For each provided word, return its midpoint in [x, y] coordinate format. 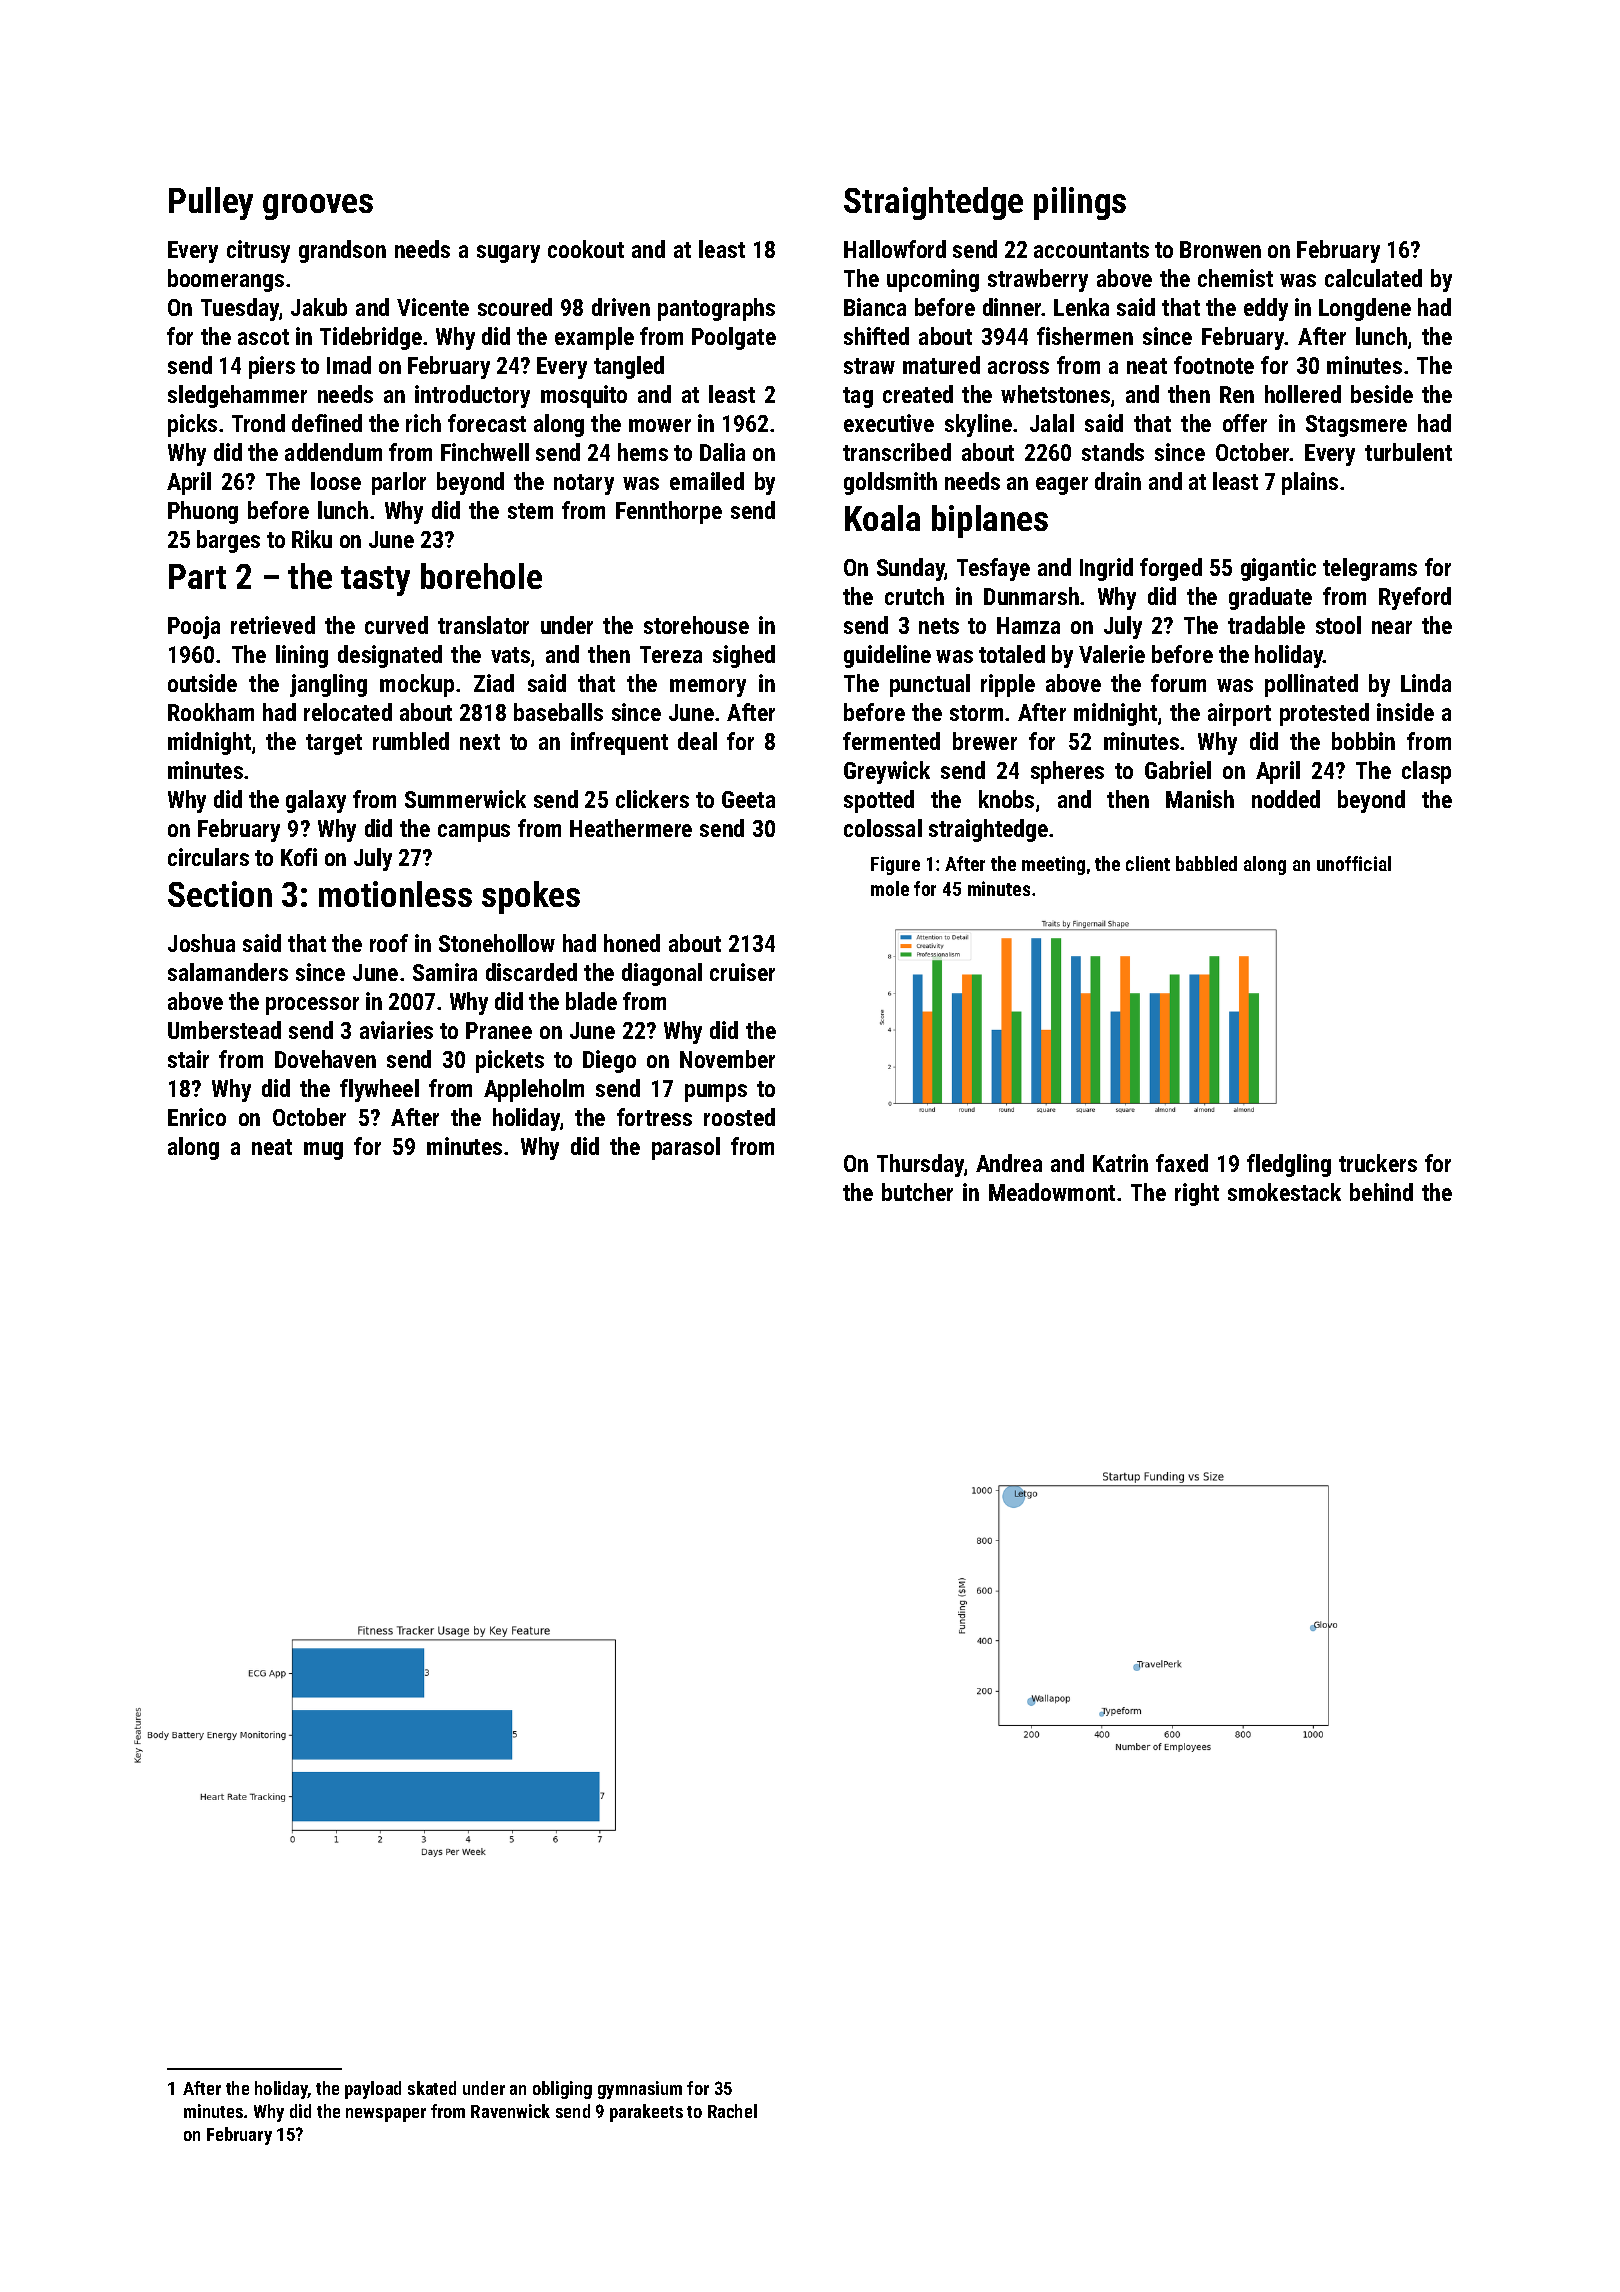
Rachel [732, 2111]
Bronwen [1220, 249]
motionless [395, 894]
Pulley [211, 203]
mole [890, 888]
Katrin [1120, 1163]
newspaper [386, 2115]
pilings [1080, 203]
